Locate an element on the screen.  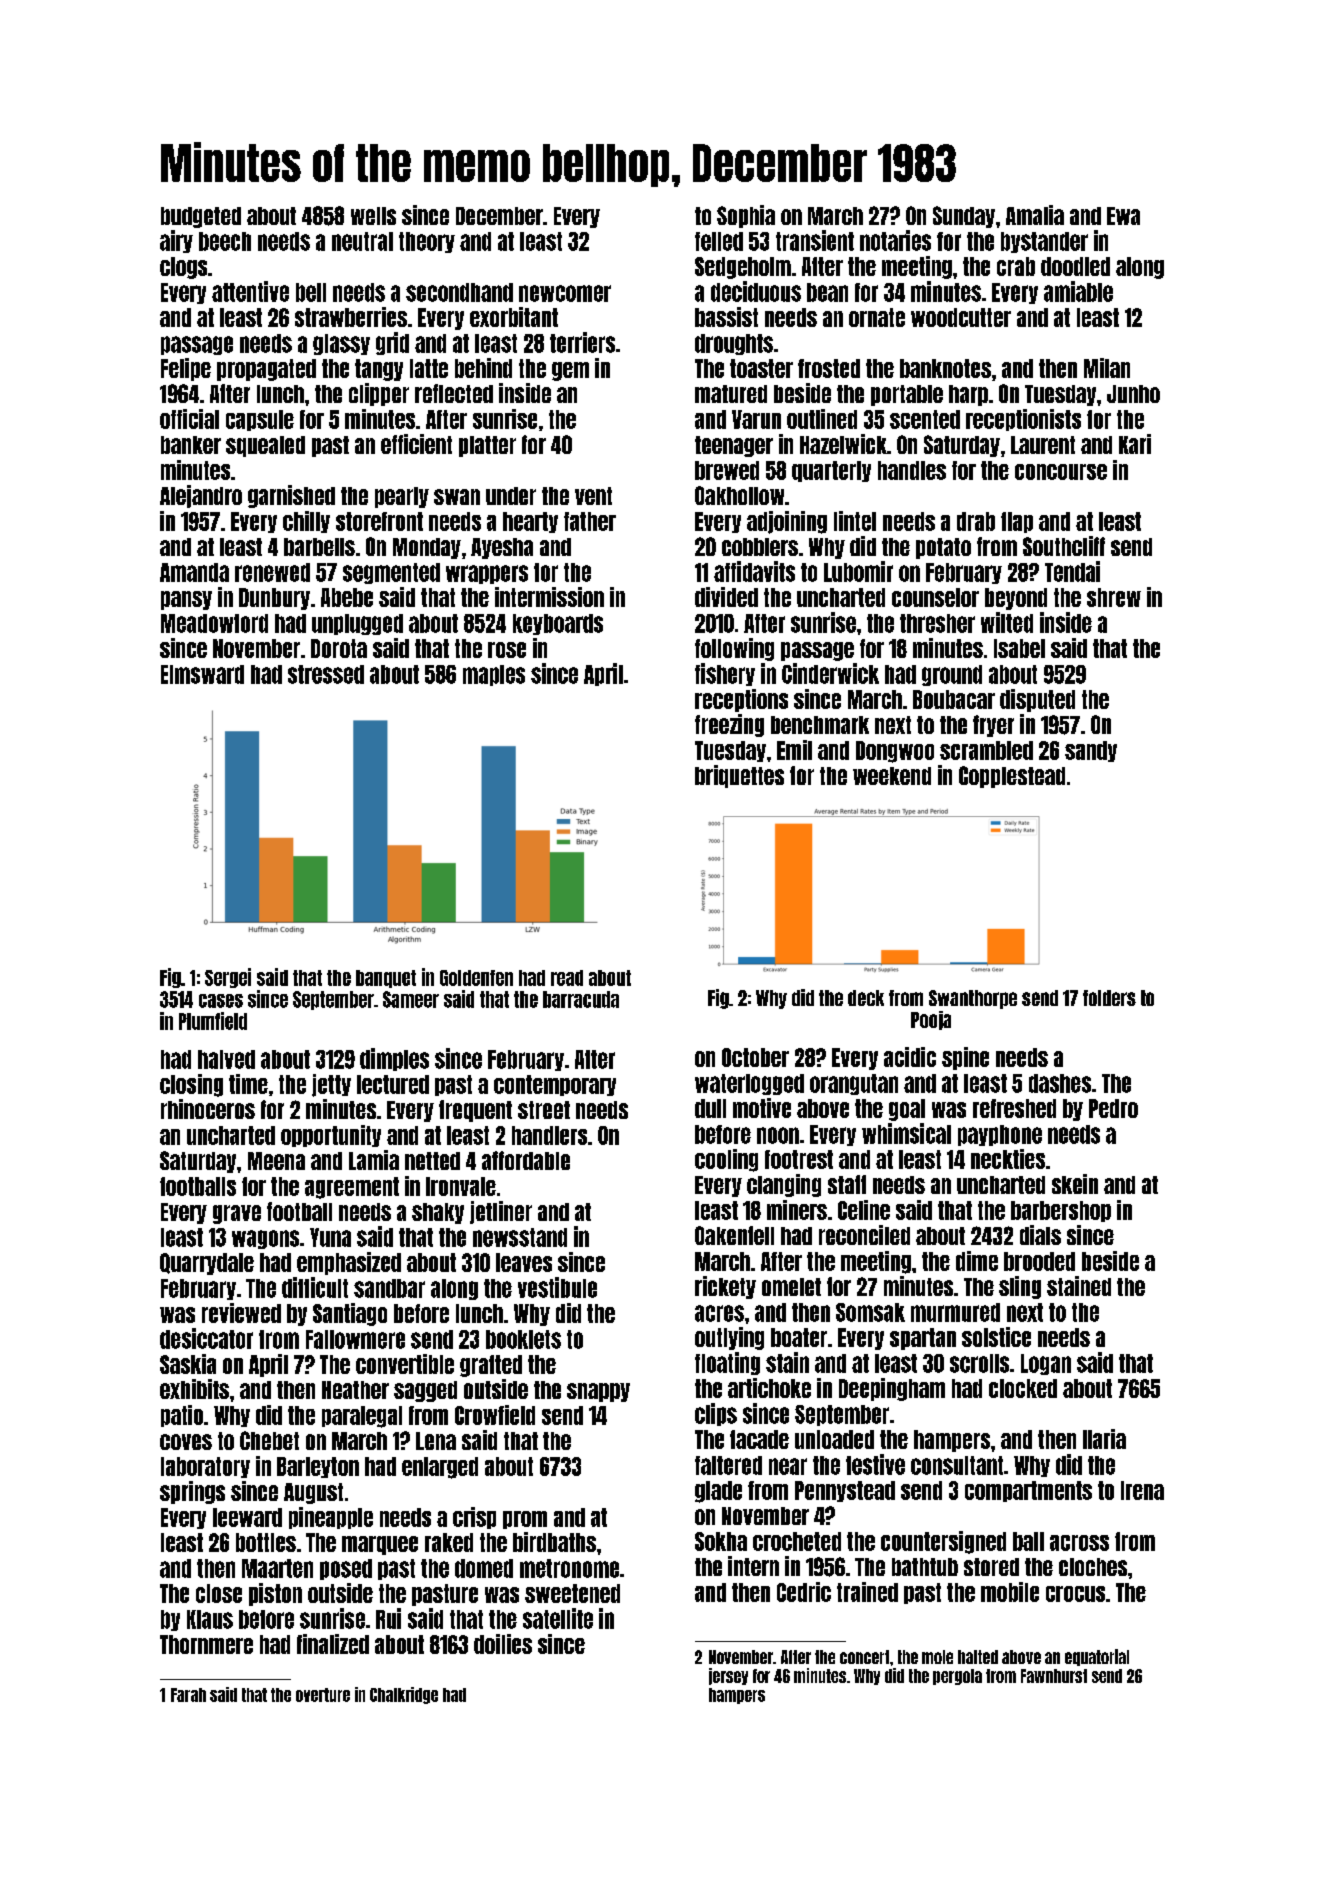
Sophia is located at coordinates (746, 216).
